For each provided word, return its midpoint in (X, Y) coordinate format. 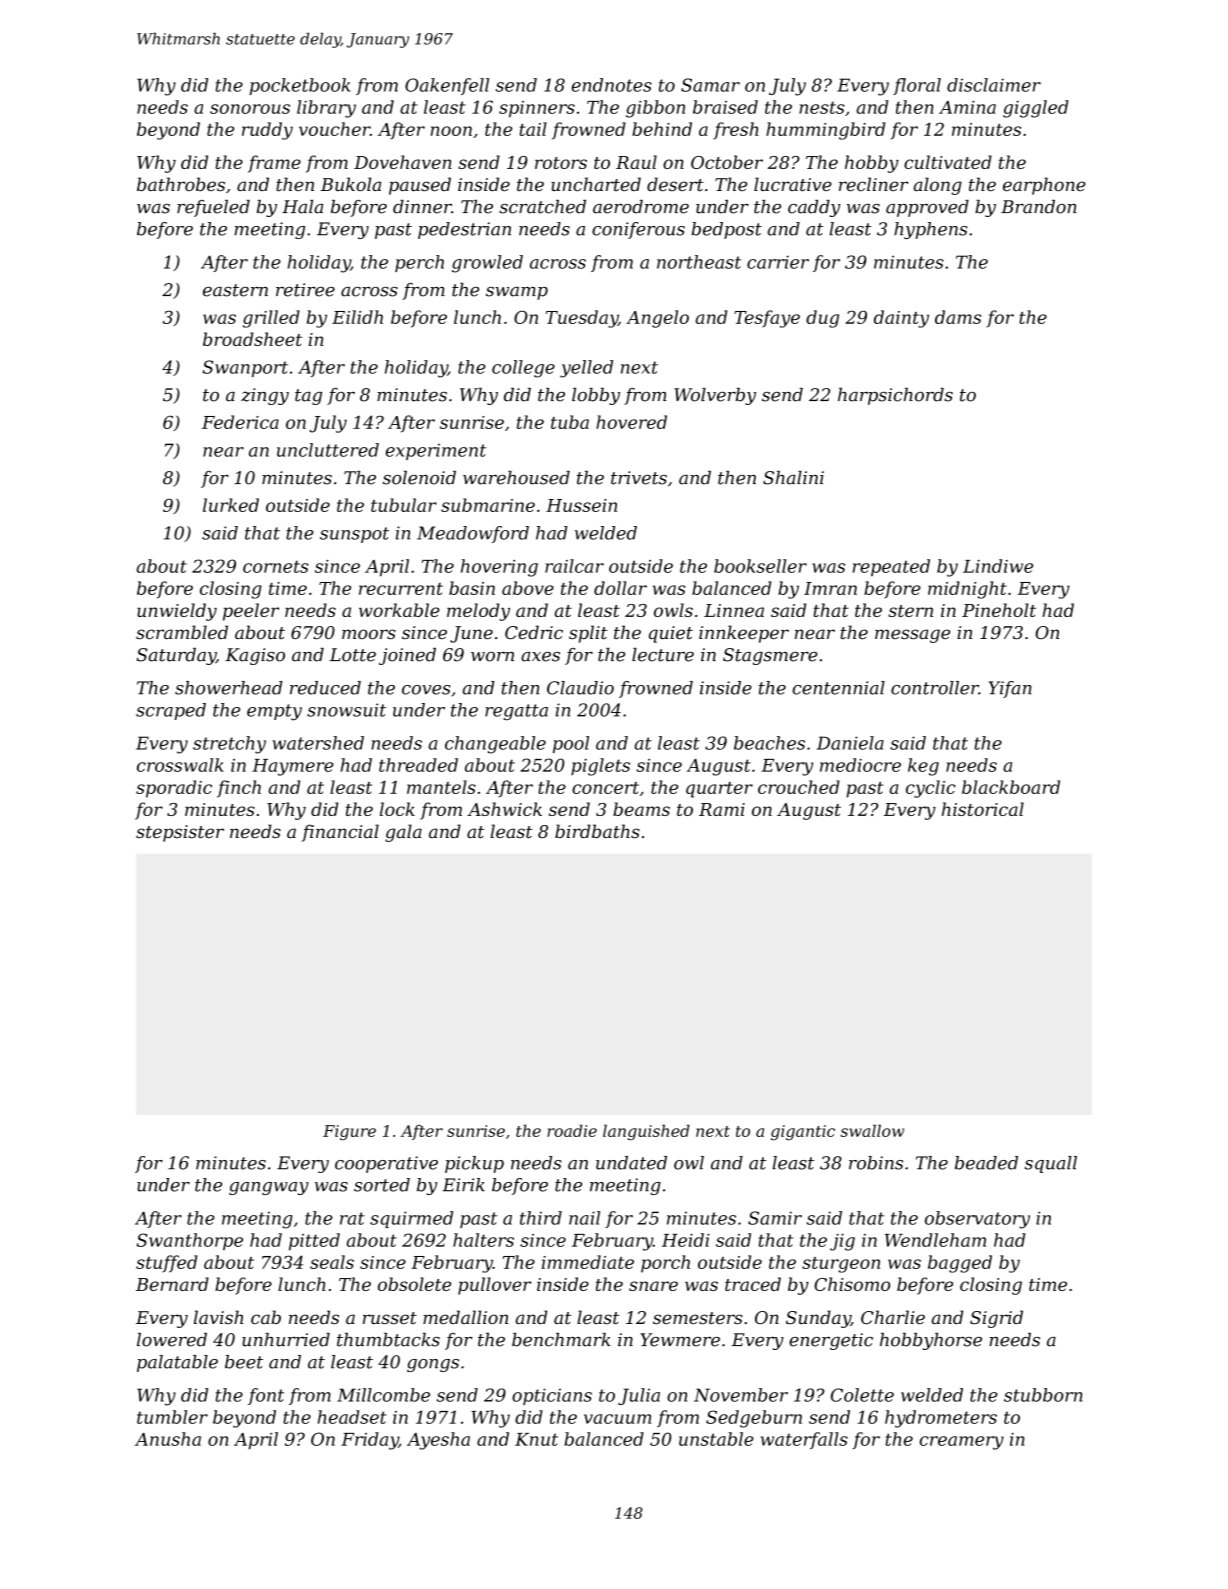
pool (571, 744)
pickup (474, 1164)
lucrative (793, 184)
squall (1051, 1164)
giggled (1035, 109)
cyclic (931, 789)
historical (983, 809)
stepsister (180, 833)
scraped (171, 711)
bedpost (727, 230)
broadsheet (252, 339)
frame (274, 164)
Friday (370, 1441)
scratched (542, 207)
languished (646, 1132)
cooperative (386, 1164)
